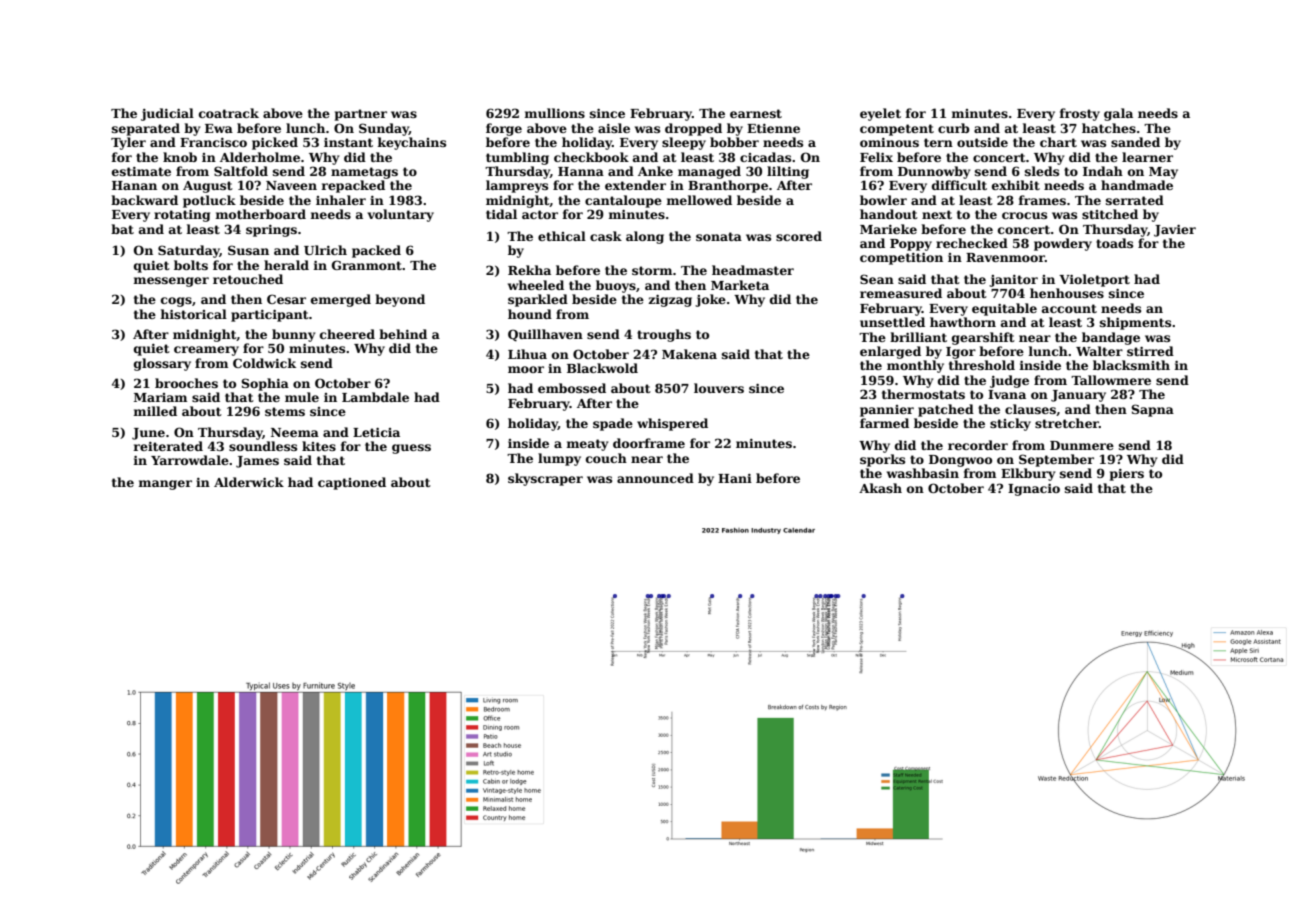 The width and height of the screenshot is (1308, 924). What do you see at coordinates (263, 446) in the screenshot?
I see `soundless` at bounding box center [263, 446].
